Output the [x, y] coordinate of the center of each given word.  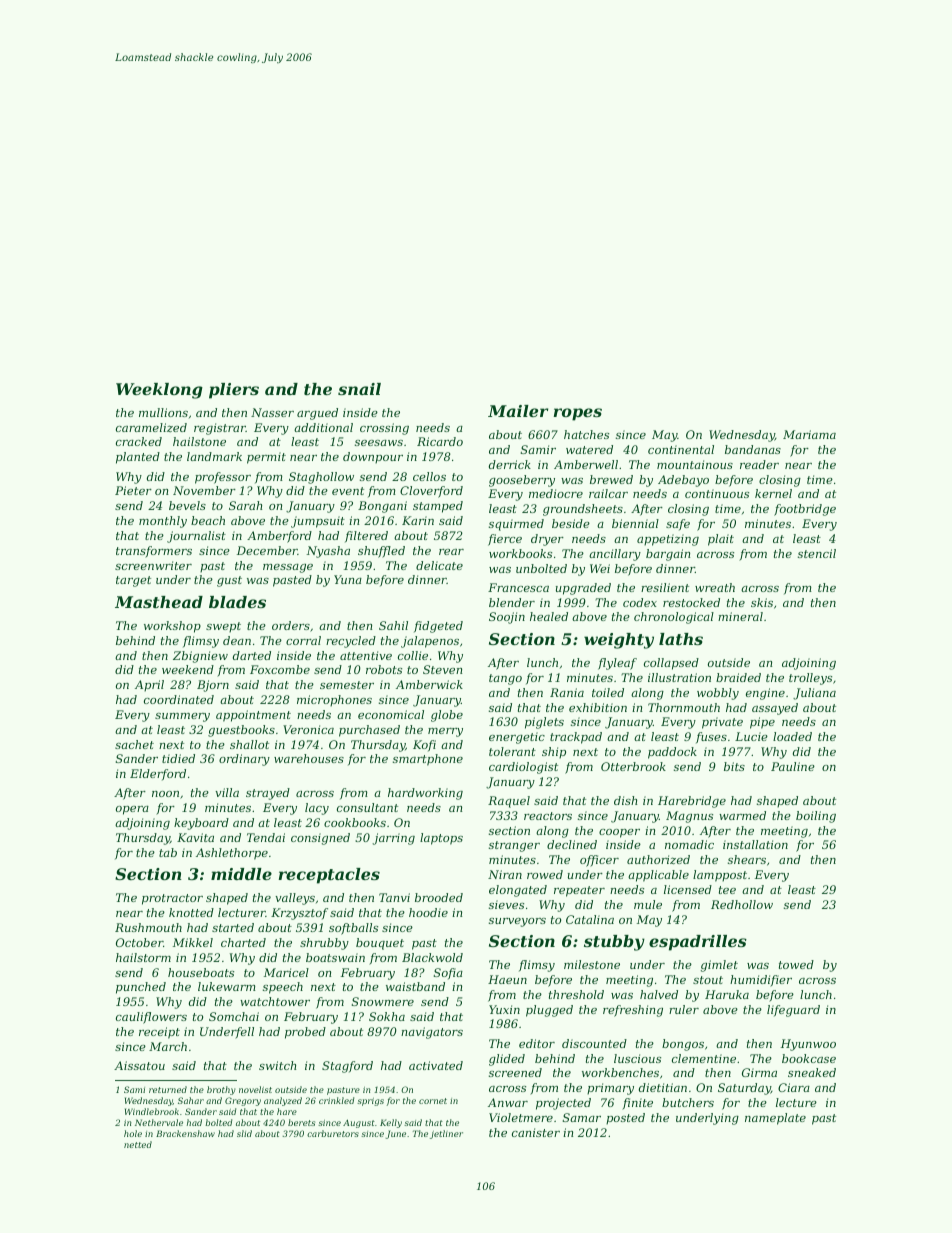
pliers [234, 391]
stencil [817, 553]
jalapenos [430, 642]
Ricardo [440, 441]
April [149, 686]
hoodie [428, 912]
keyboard [201, 824]
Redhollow [742, 904]
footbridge [805, 510]
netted [138, 1144]
